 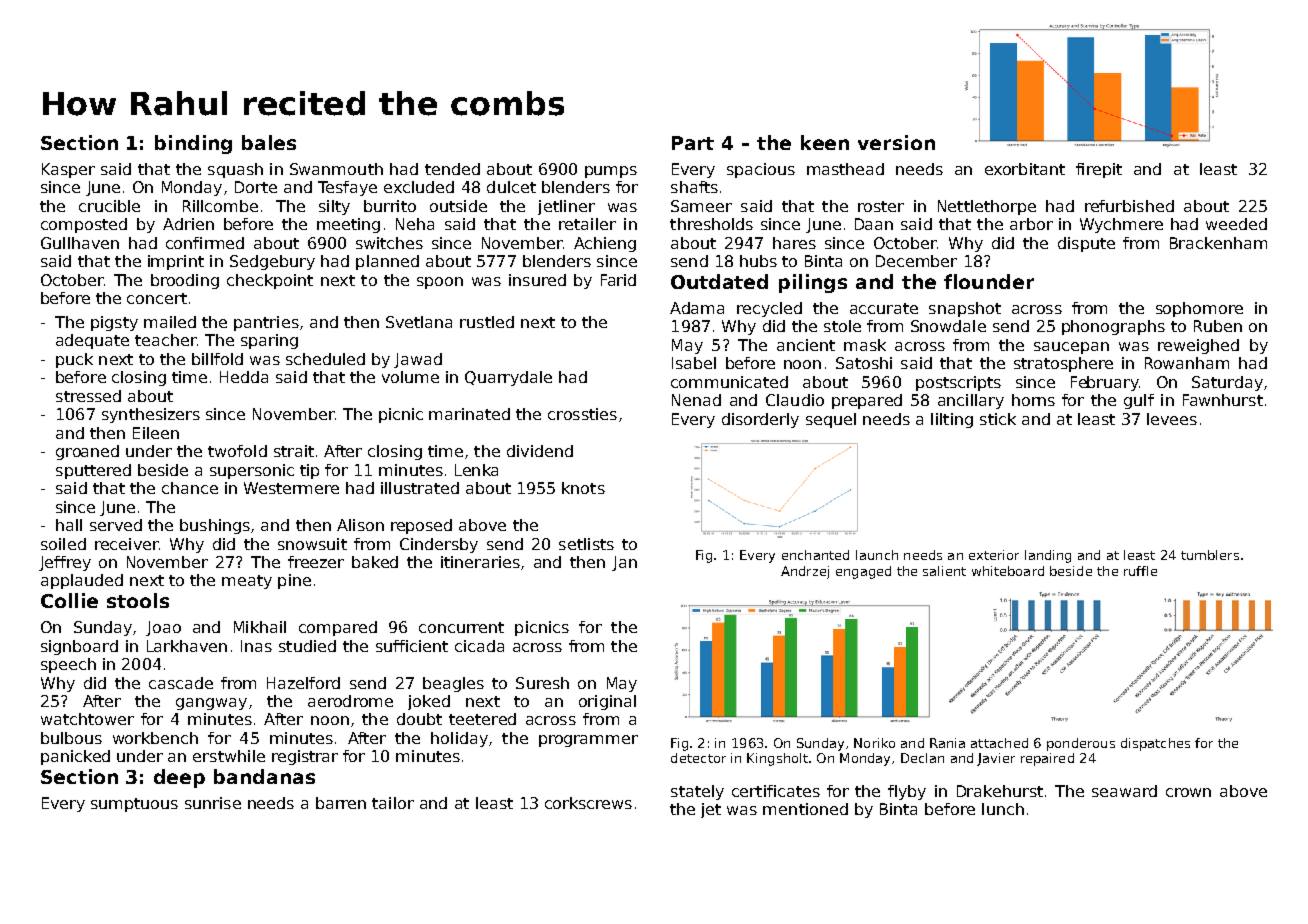 I want to click on firepit, so click(x=1099, y=170).
